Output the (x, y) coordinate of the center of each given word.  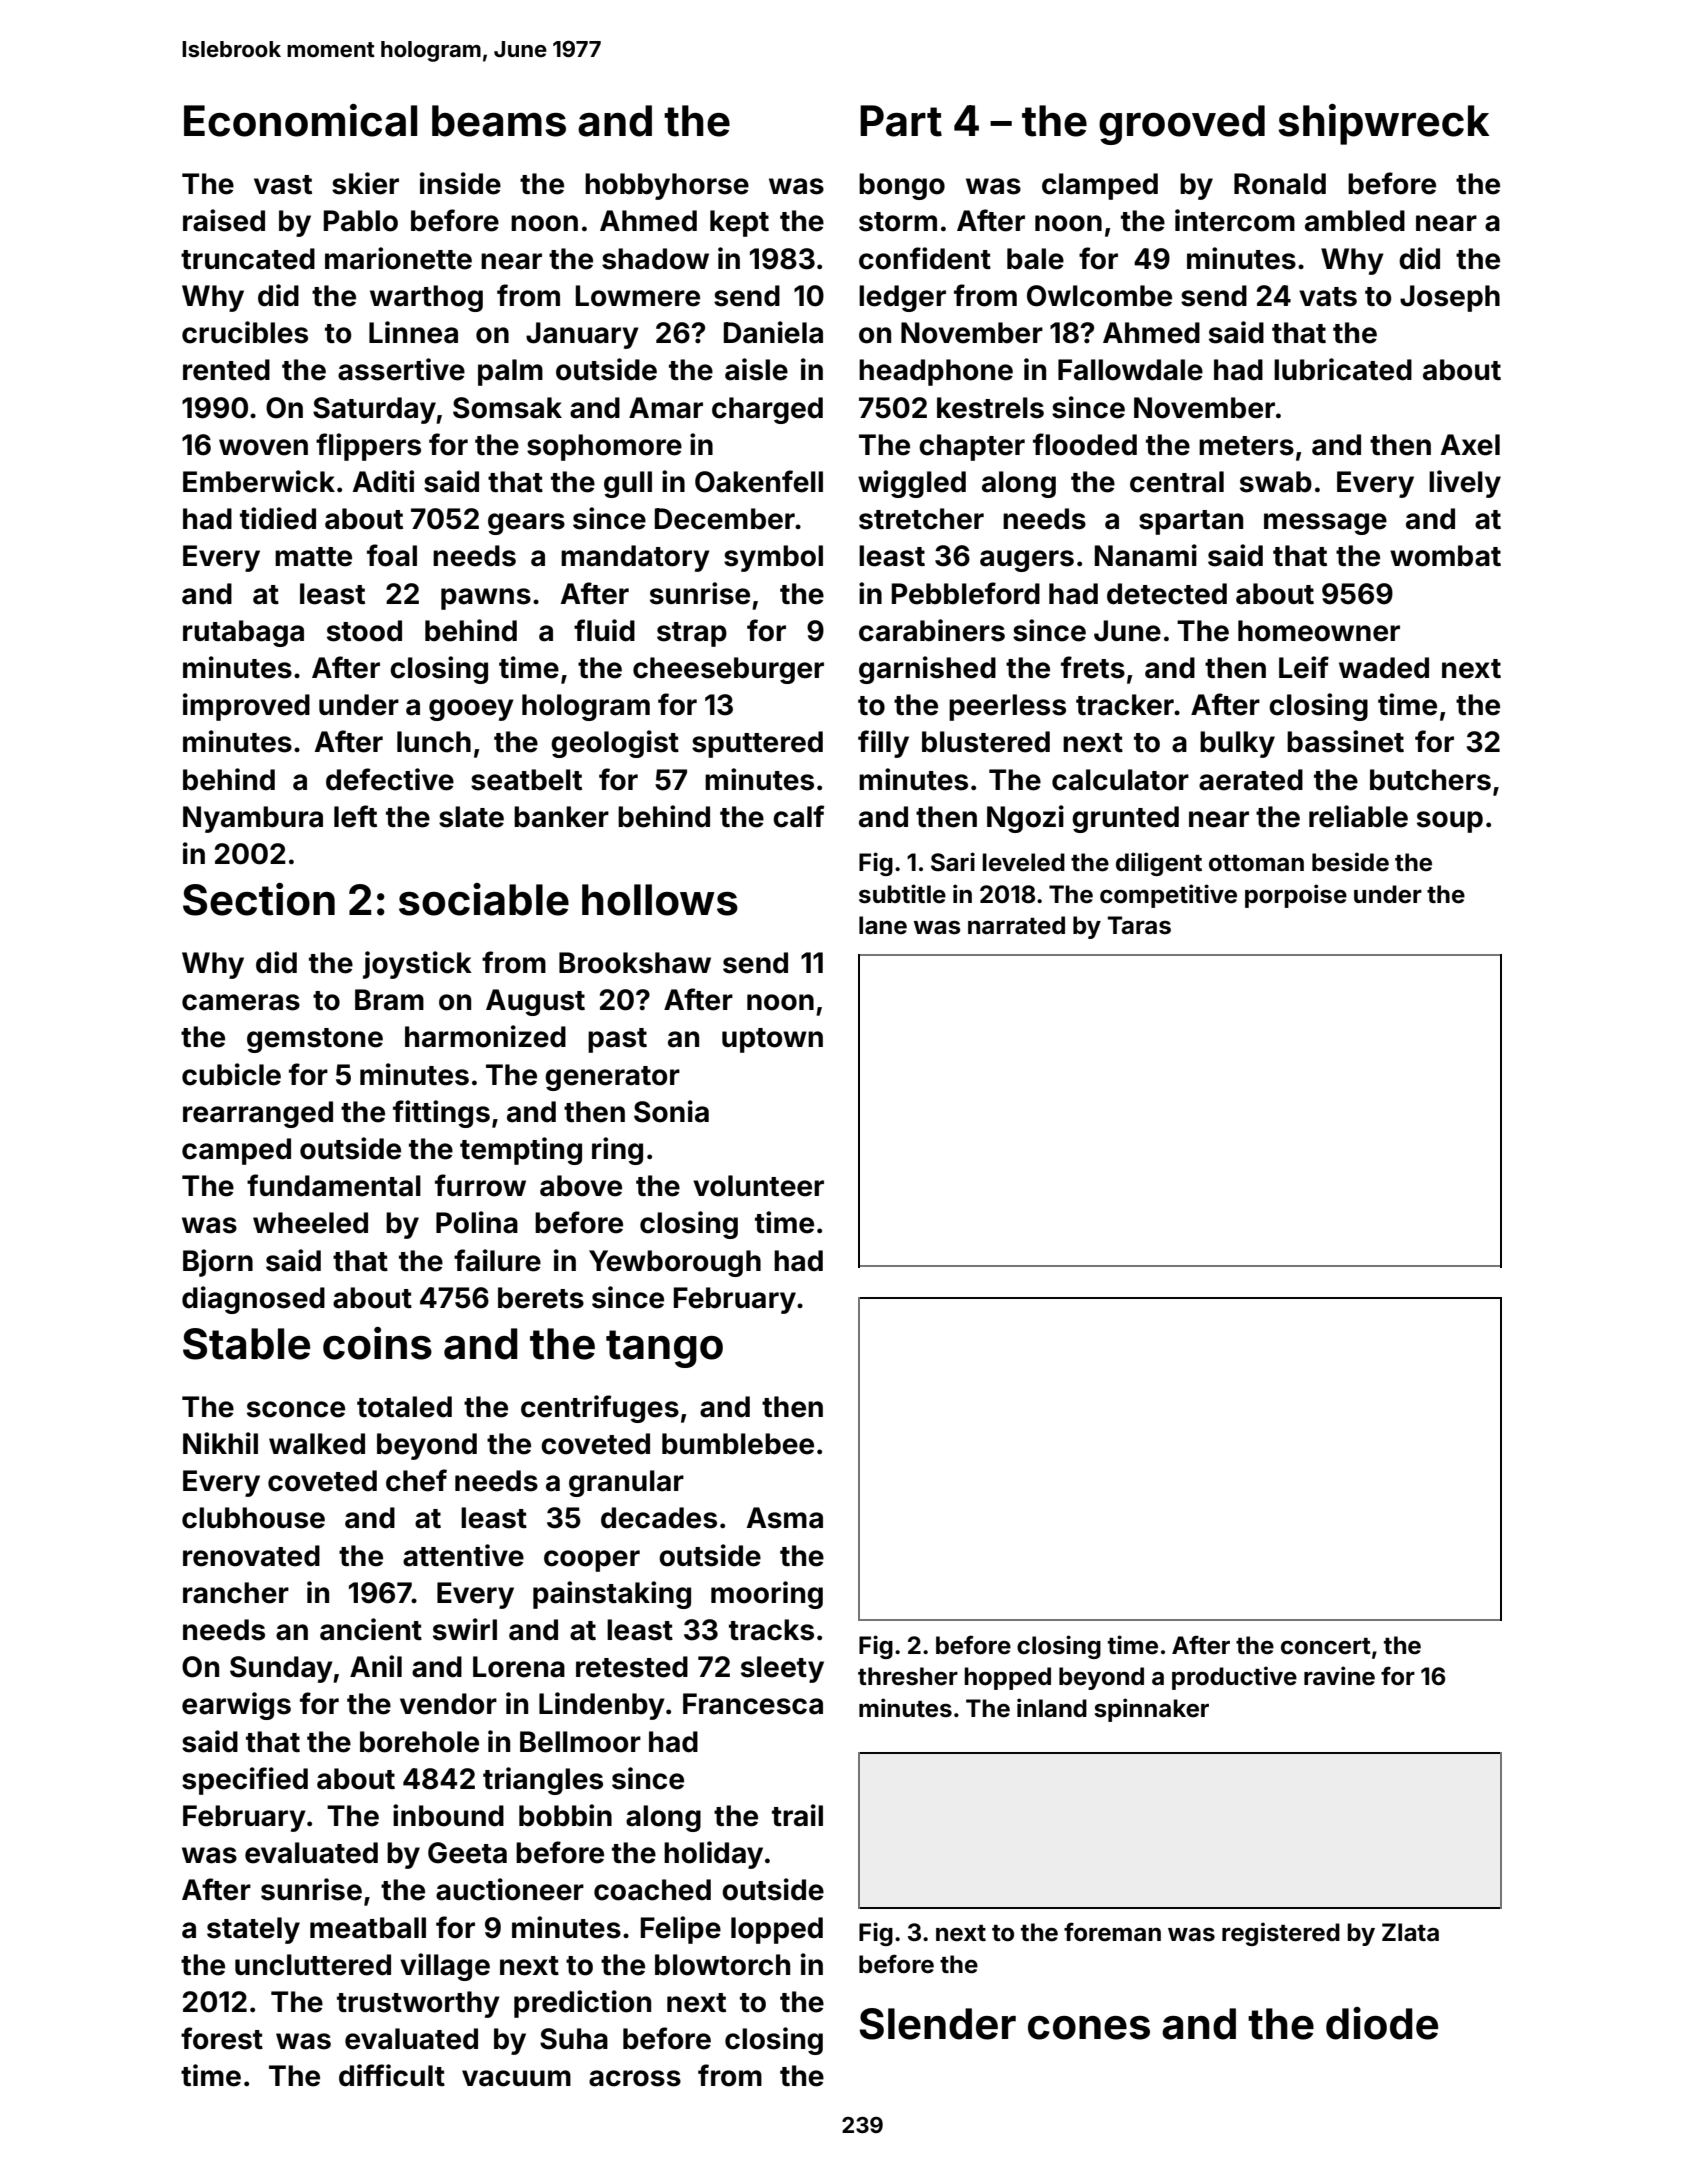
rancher (236, 1593)
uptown (772, 1040)
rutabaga (243, 633)
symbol (773, 558)
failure (497, 1260)
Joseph (1450, 298)
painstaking (612, 1595)
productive (1234, 1678)
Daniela (773, 332)
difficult (392, 2075)
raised (224, 220)
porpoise (1296, 896)
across (635, 2078)
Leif (1304, 667)
